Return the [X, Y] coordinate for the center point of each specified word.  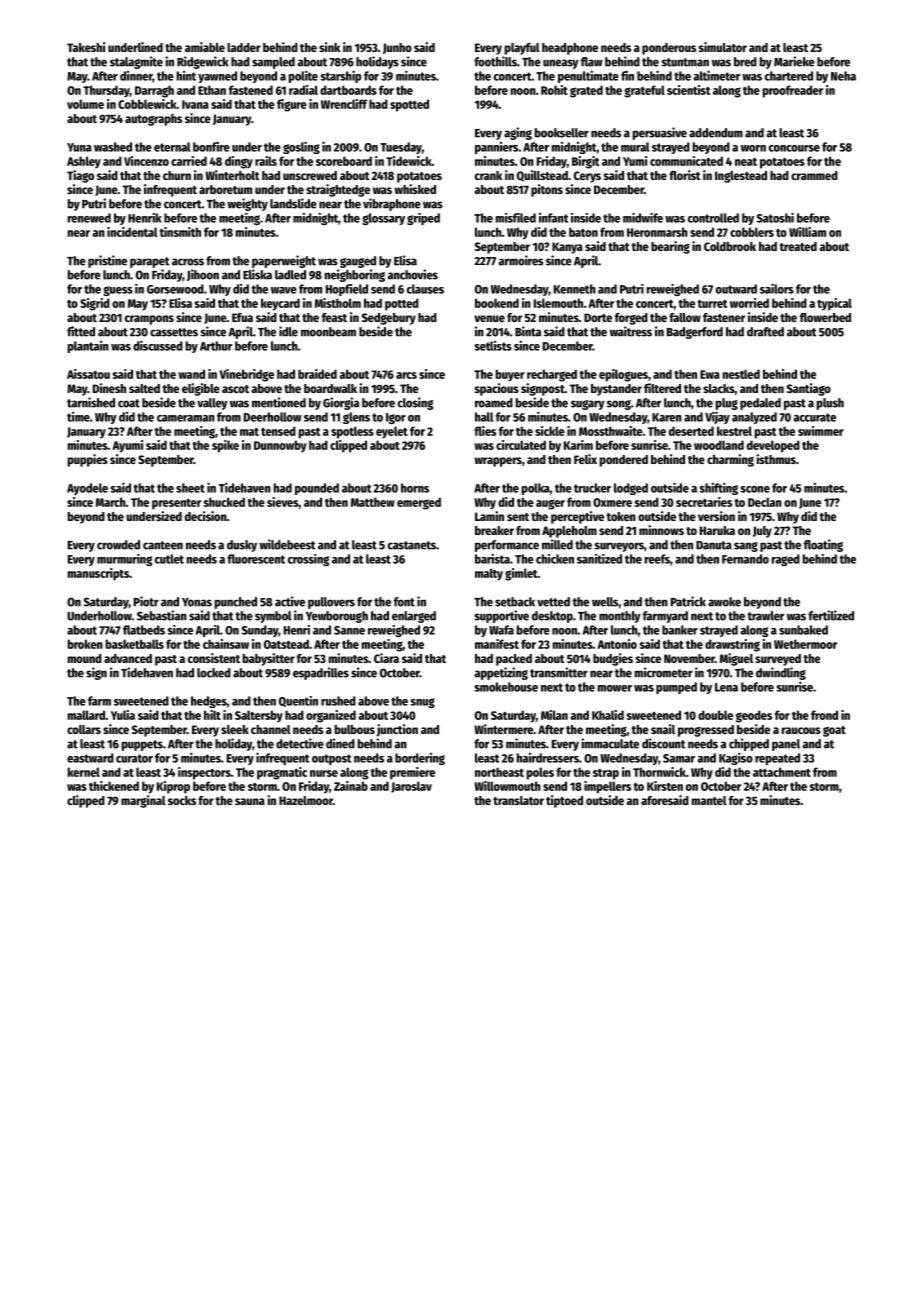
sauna [250, 801]
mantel [709, 800]
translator [518, 800]
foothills [495, 61]
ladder [244, 47]
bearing [670, 247]
